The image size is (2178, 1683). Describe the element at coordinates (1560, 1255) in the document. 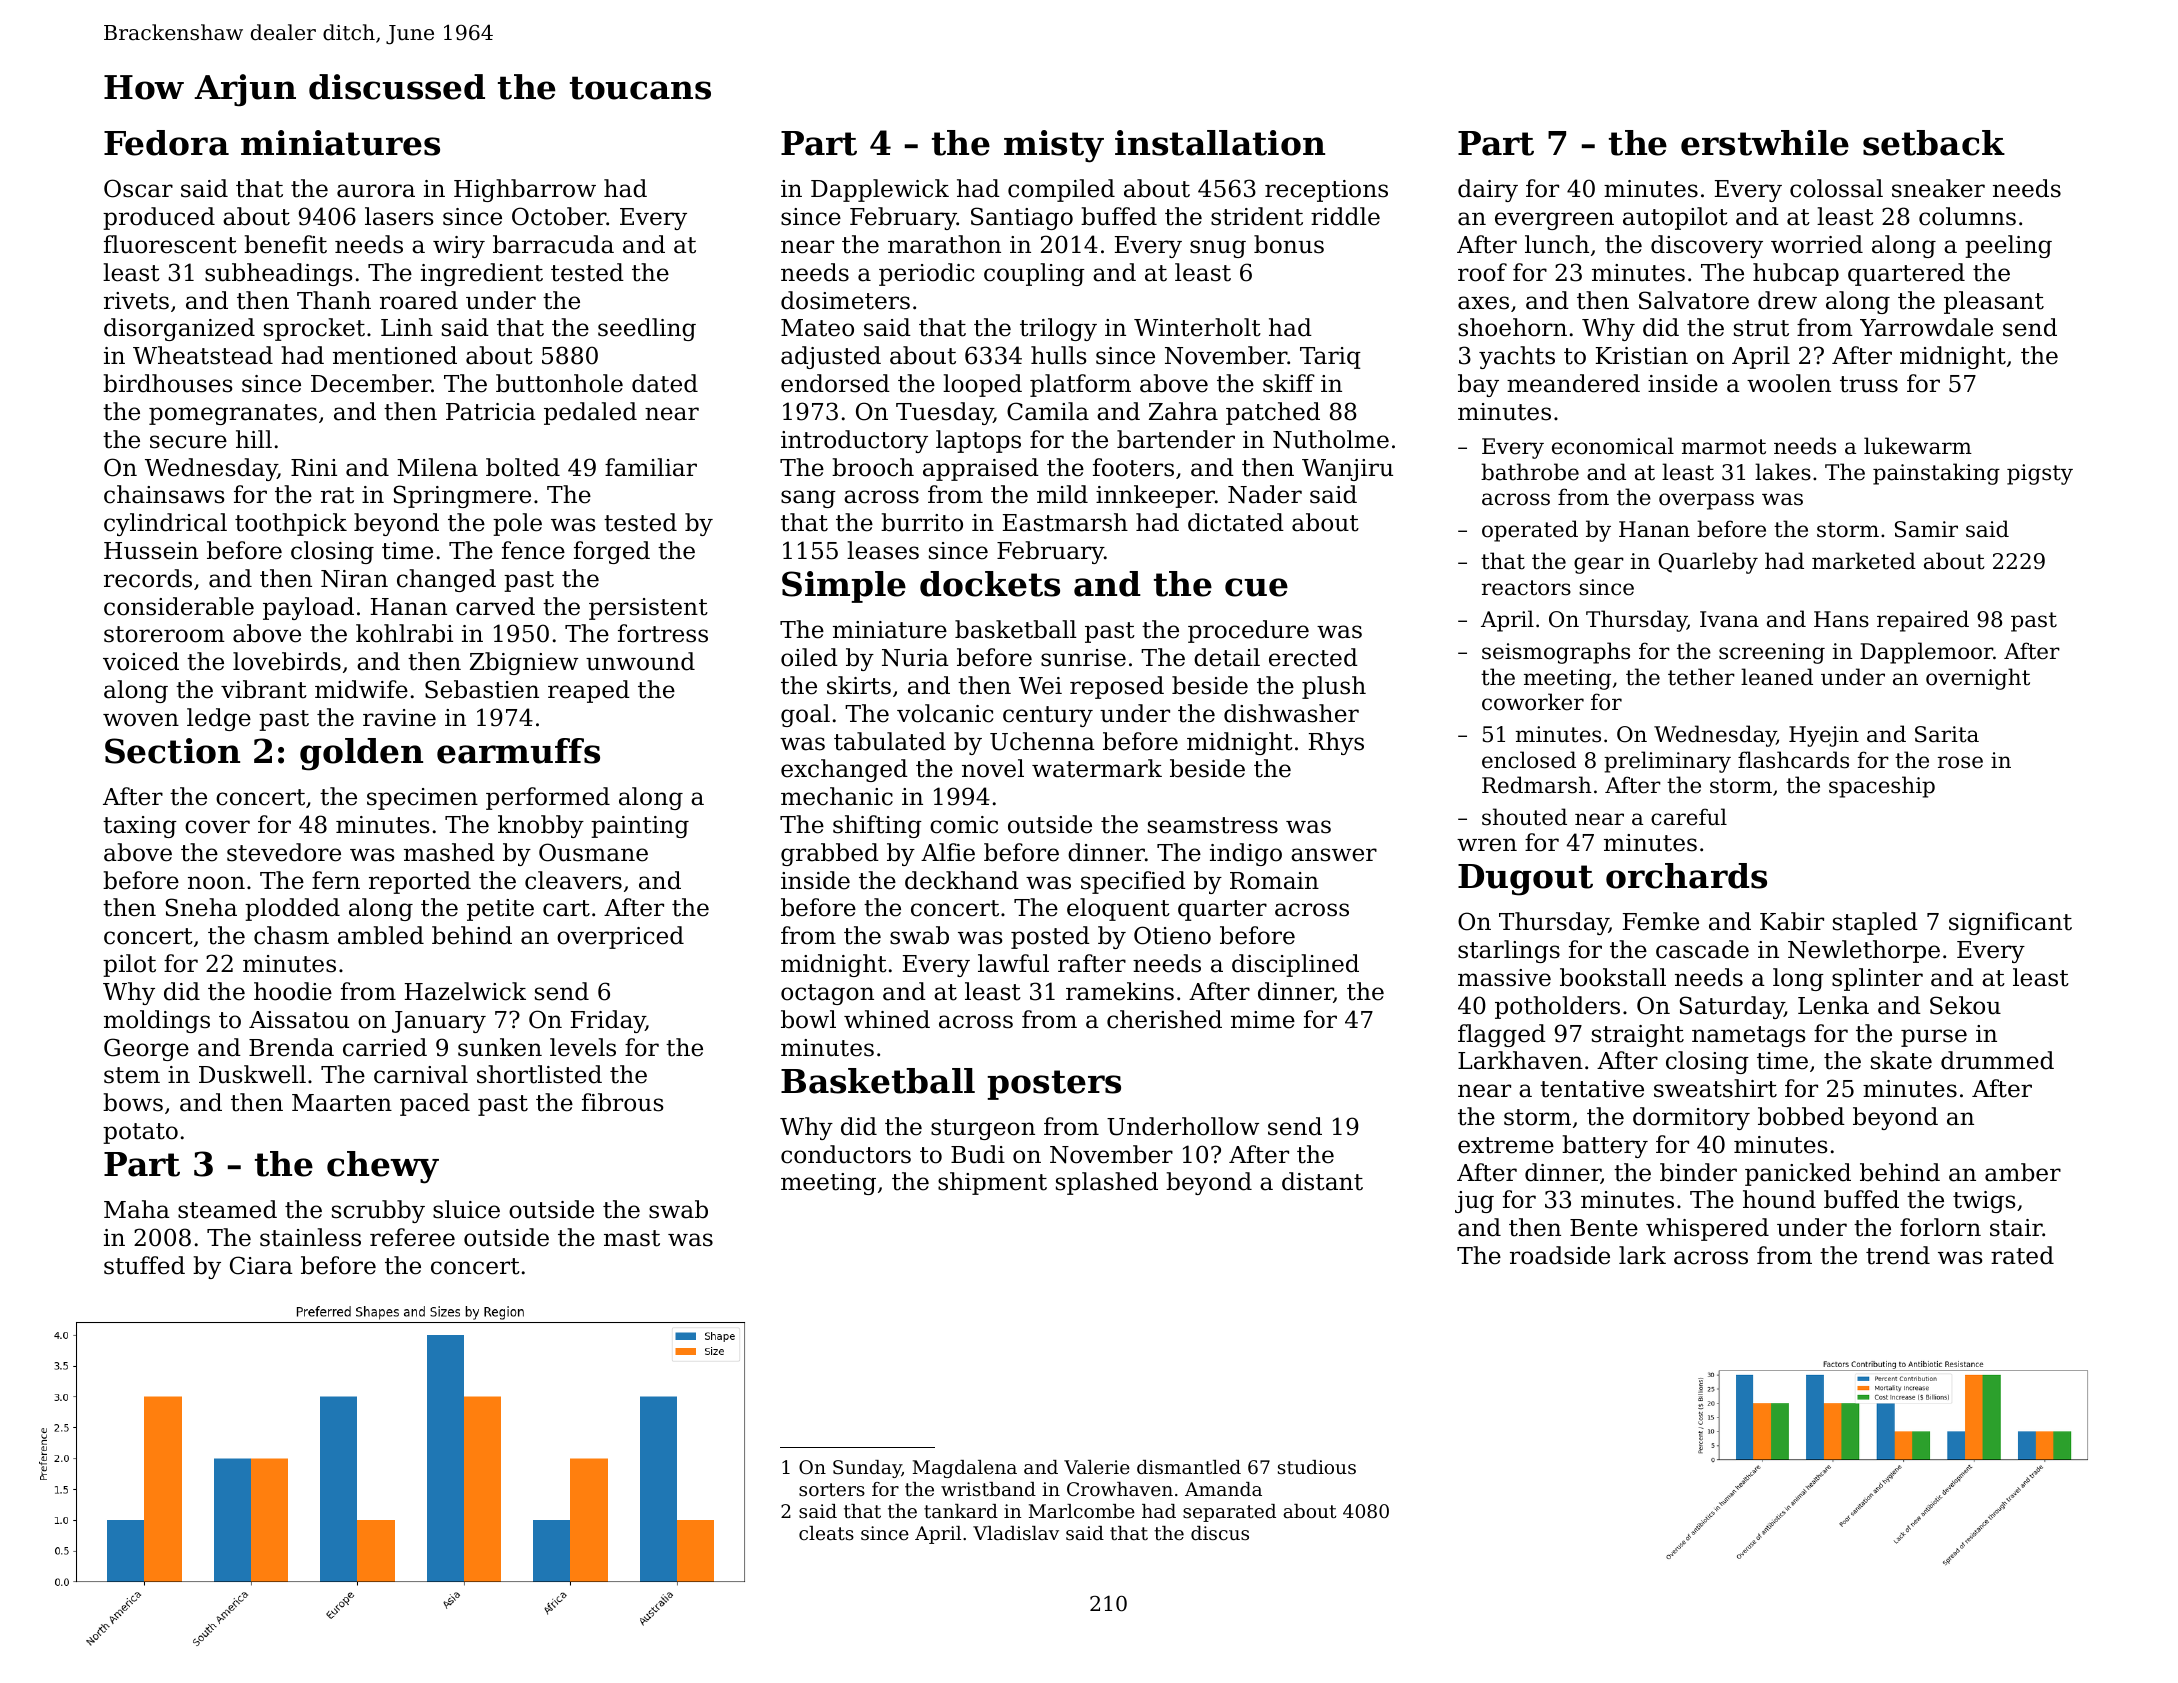

I see `roadside` at that location.
